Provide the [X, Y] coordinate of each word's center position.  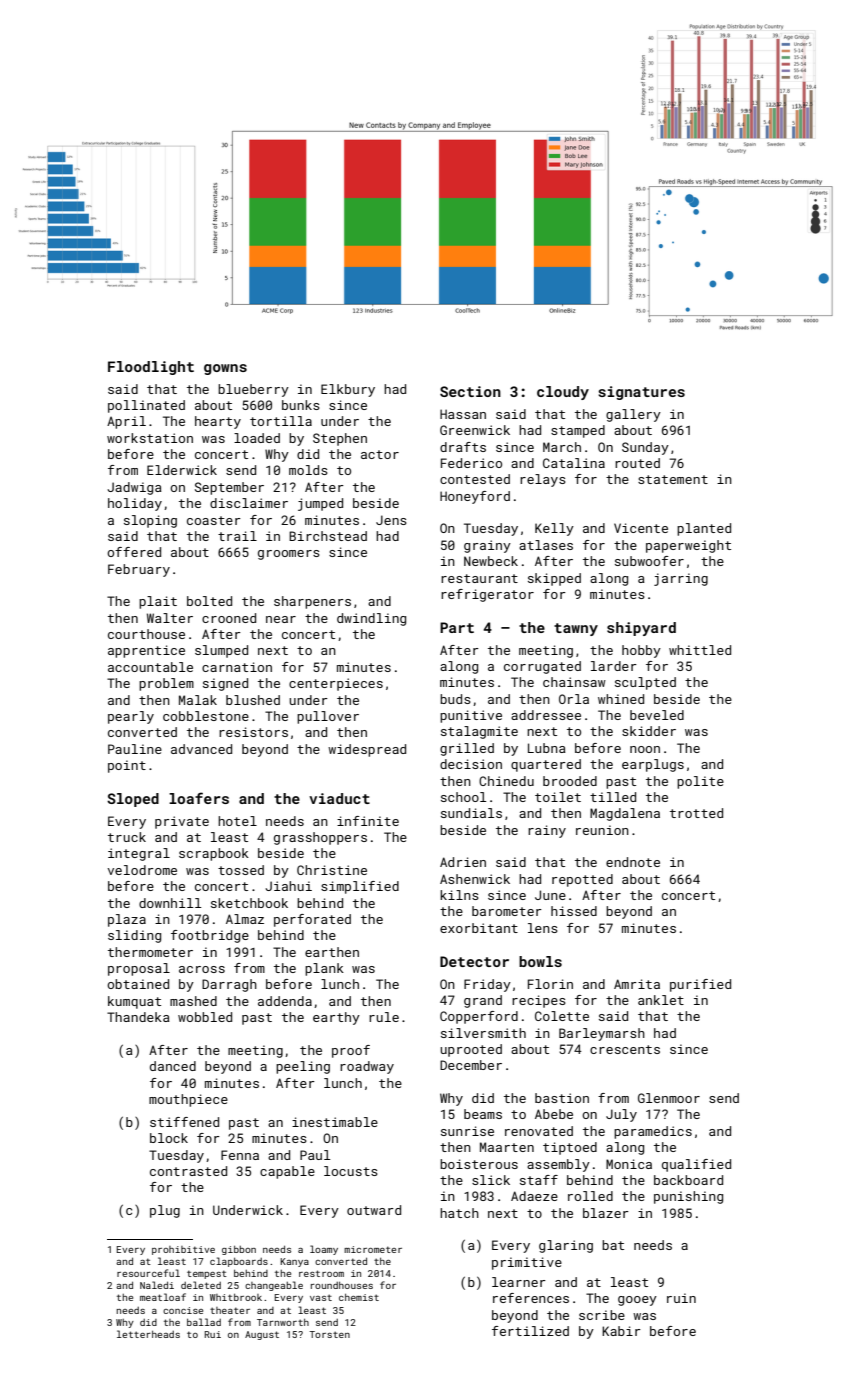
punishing [688, 1197]
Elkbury [348, 390]
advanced [201, 749]
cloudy [563, 393]
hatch [459, 1213]
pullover [328, 717]
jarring [681, 579]
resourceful [148, 1273]
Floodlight [151, 368]
